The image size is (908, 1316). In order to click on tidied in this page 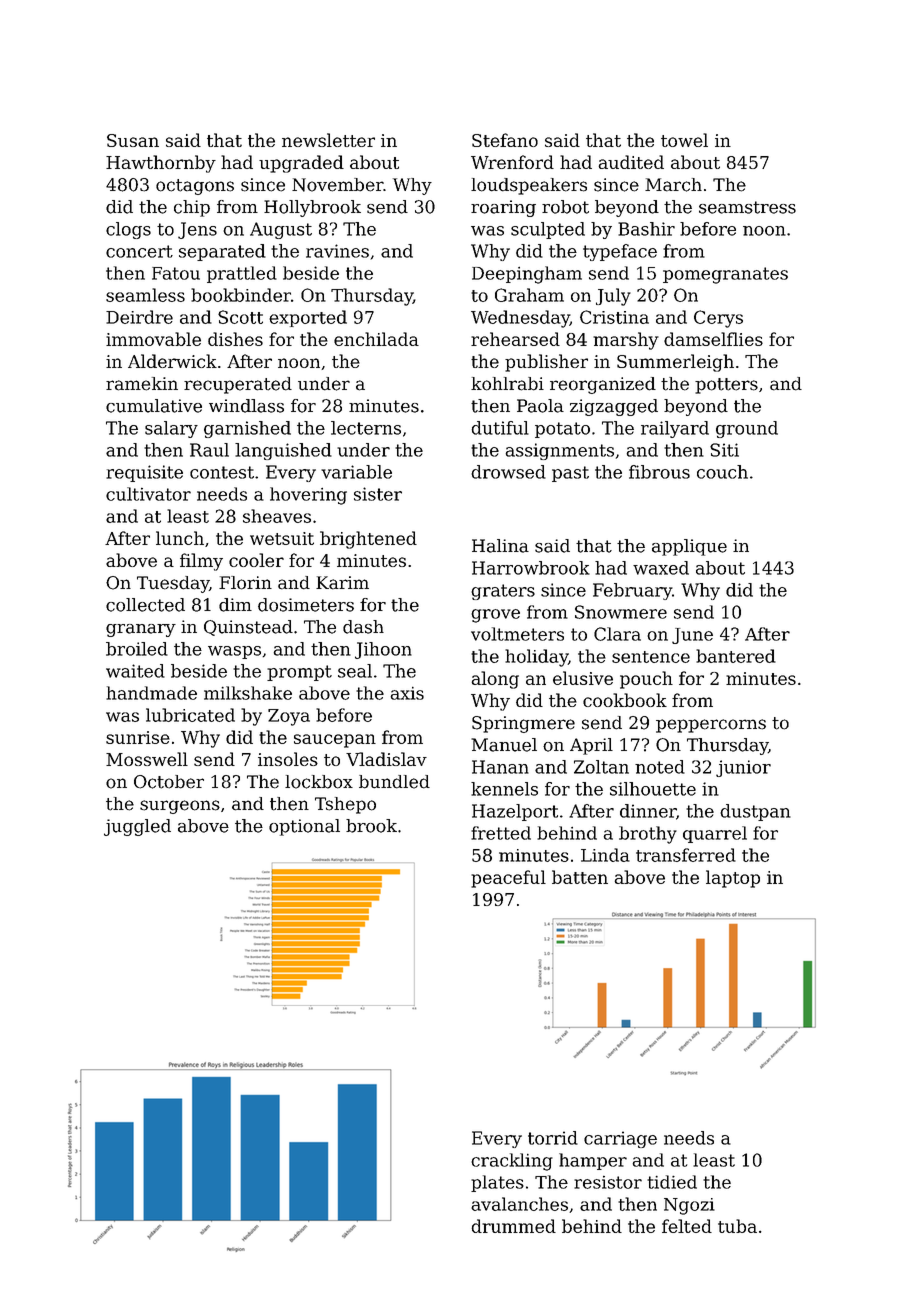, I will do `click(672, 1182)`.
